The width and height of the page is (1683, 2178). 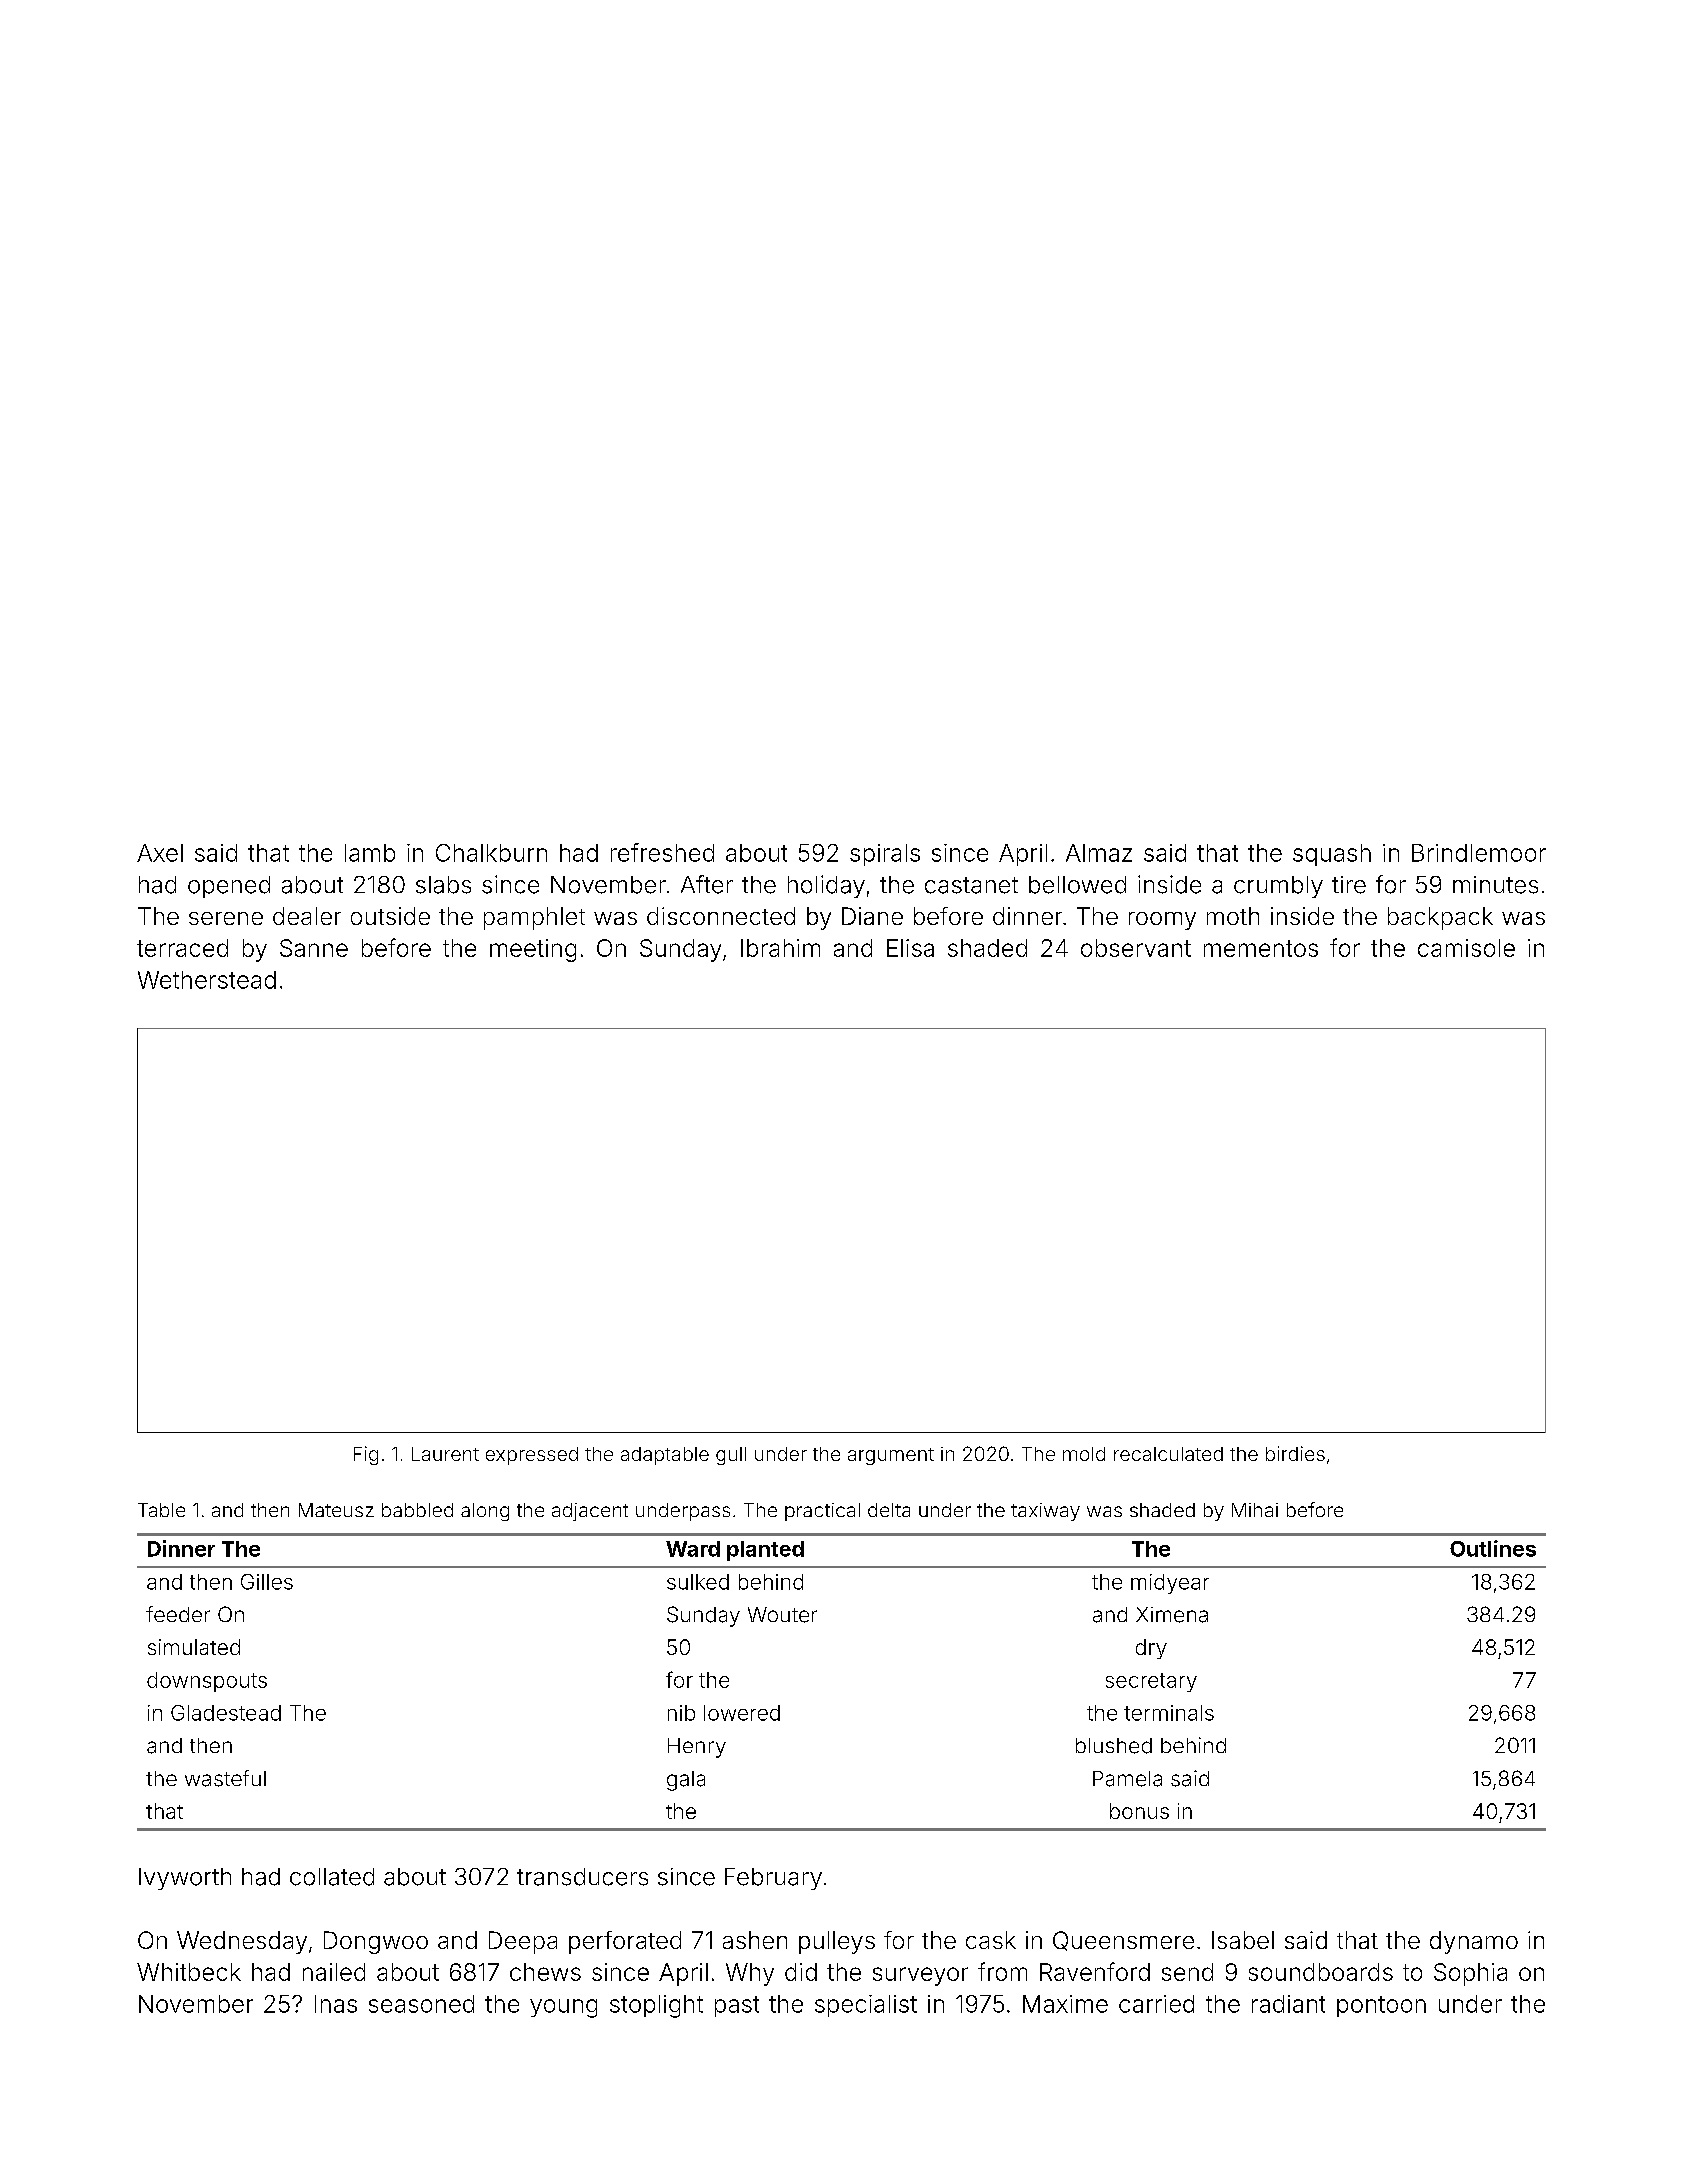 I want to click on birdies, so click(x=1295, y=1453).
